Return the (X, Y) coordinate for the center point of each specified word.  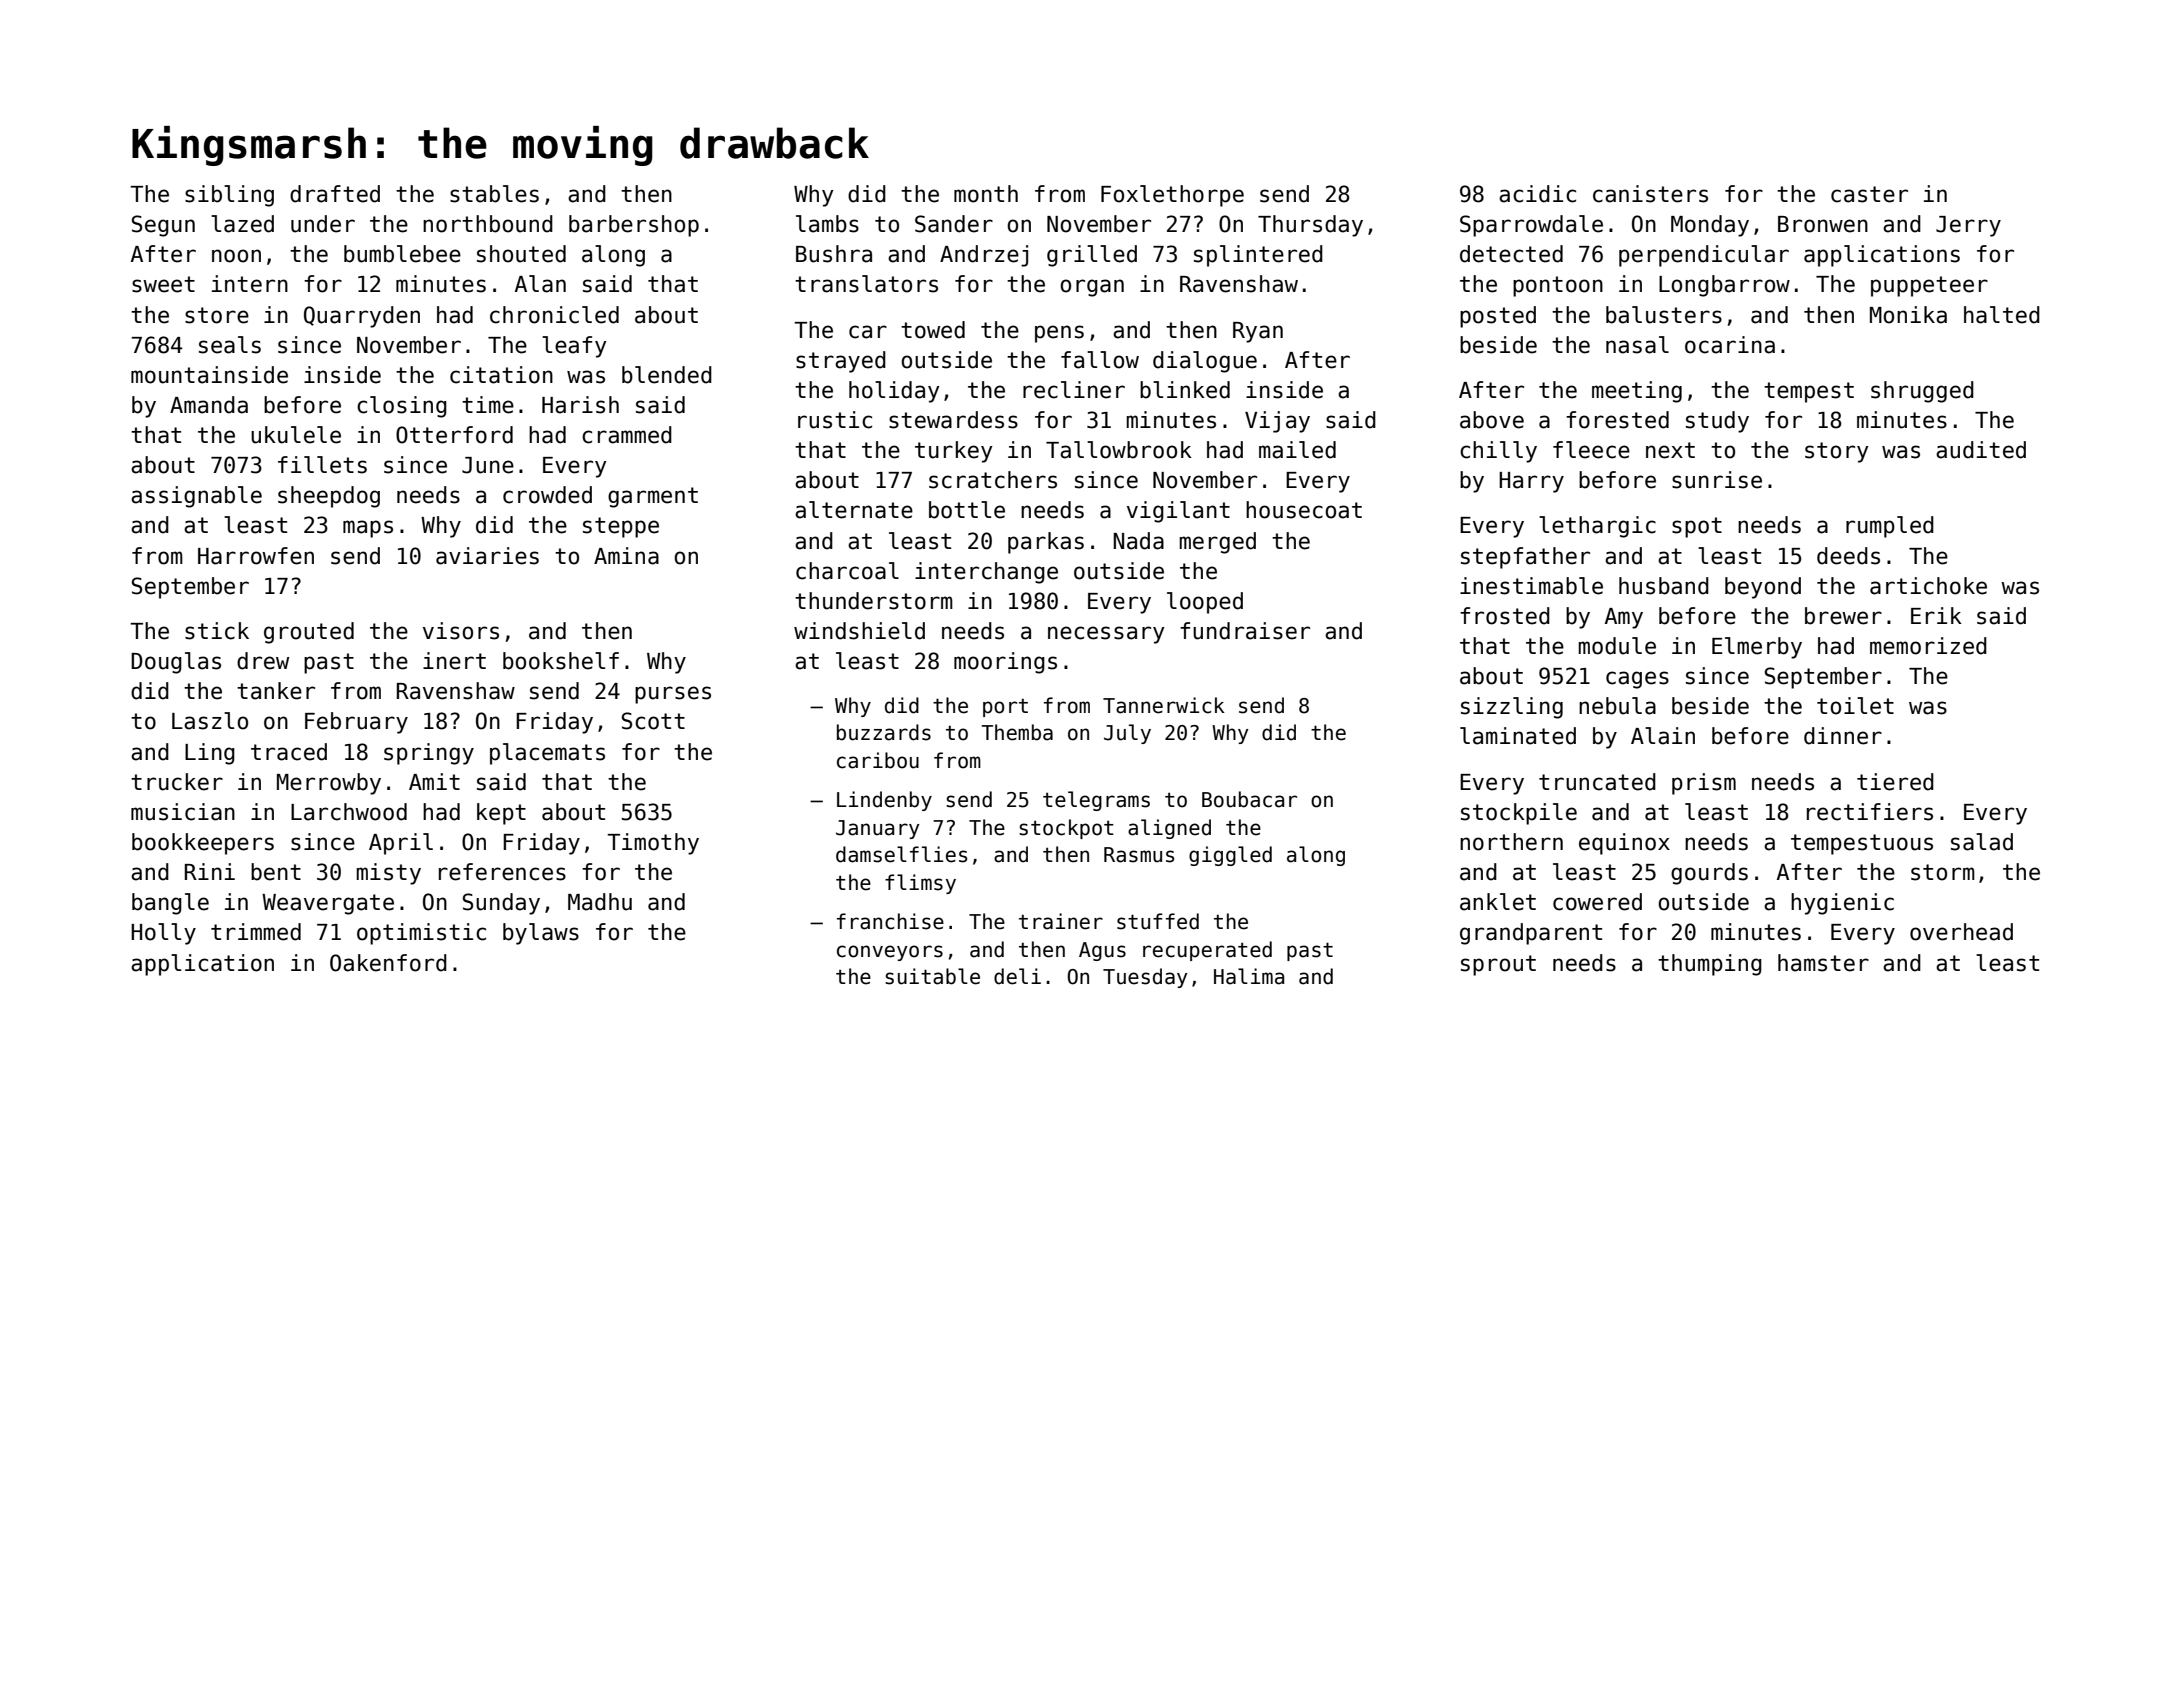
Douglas (176, 663)
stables (494, 194)
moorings (1005, 663)
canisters (1650, 194)
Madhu (600, 902)
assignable (196, 497)
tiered (1895, 782)
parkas (1046, 543)
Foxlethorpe (1172, 196)
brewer (1843, 616)
